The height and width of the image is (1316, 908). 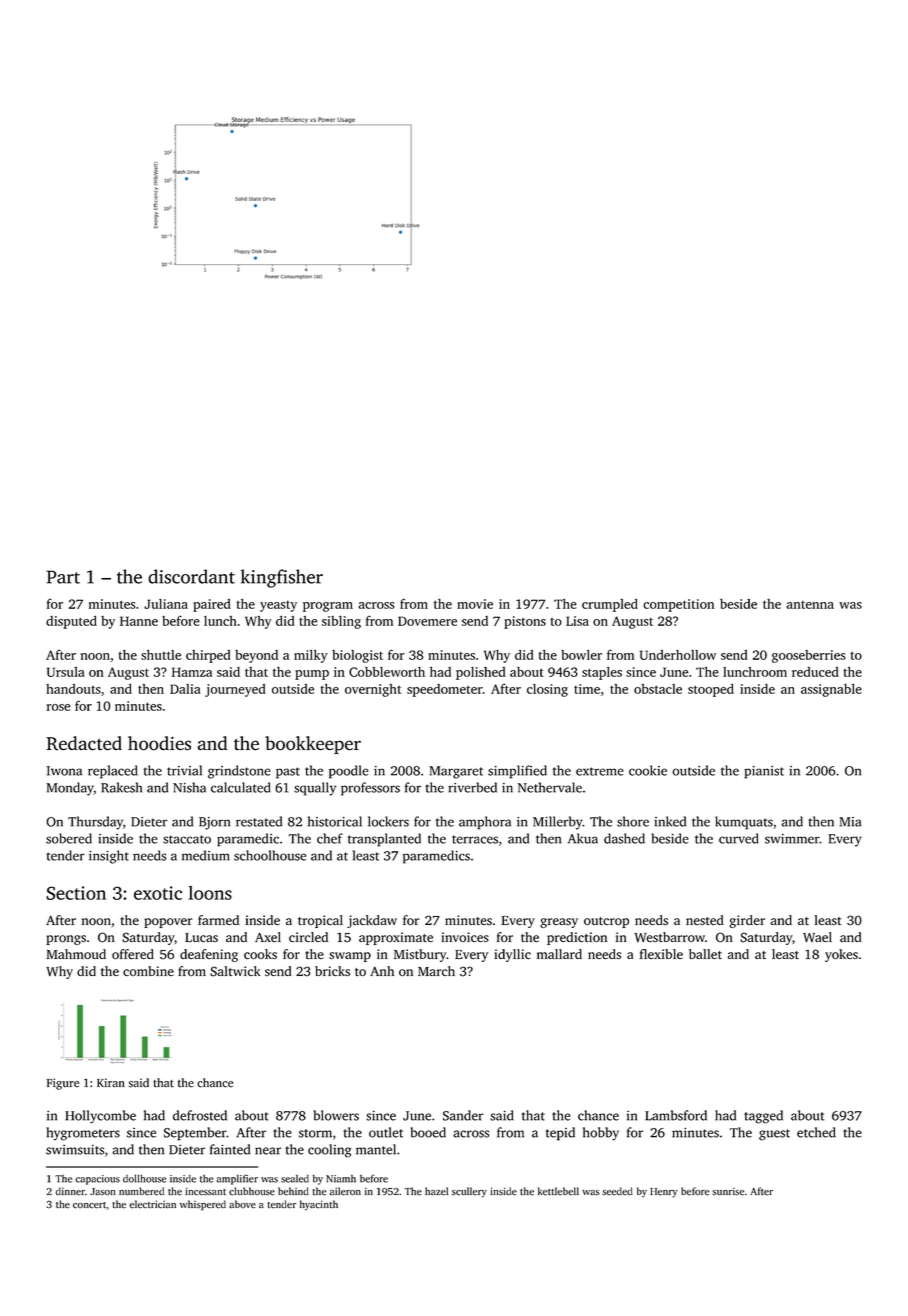 I want to click on Dovemere, so click(x=427, y=621).
